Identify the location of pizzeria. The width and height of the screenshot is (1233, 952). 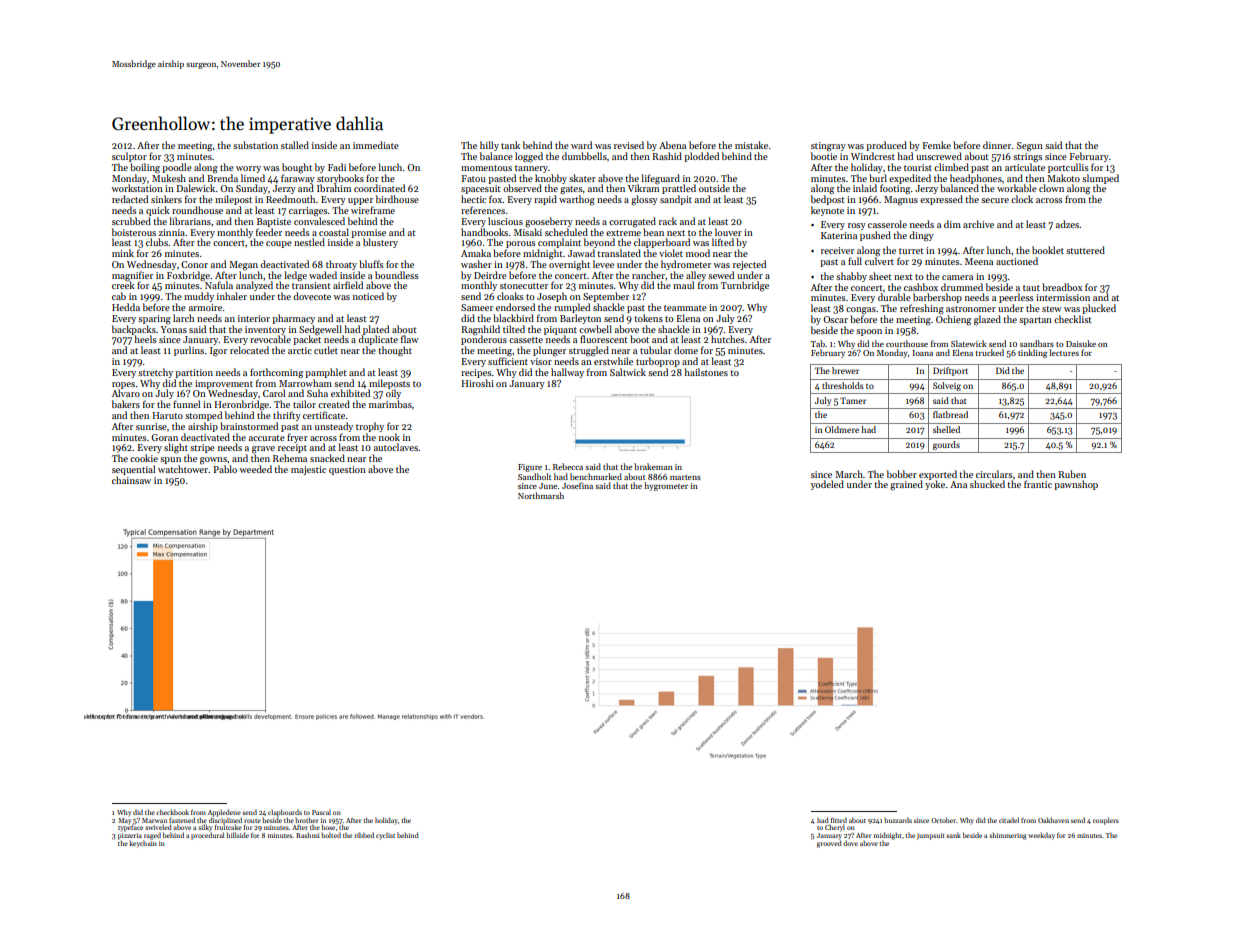
(130, 836).
